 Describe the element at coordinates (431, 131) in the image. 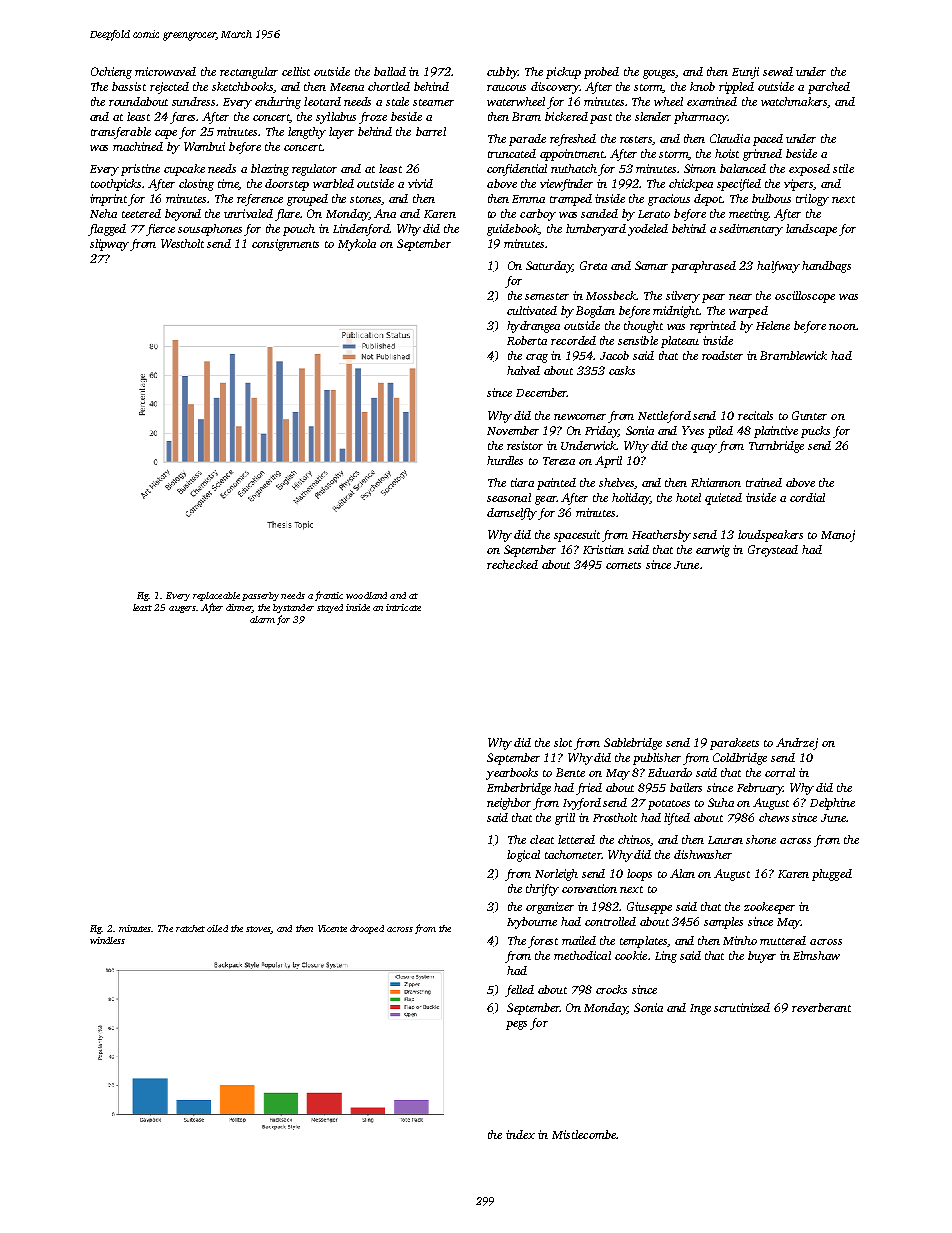

I see `barrel` at that location.
